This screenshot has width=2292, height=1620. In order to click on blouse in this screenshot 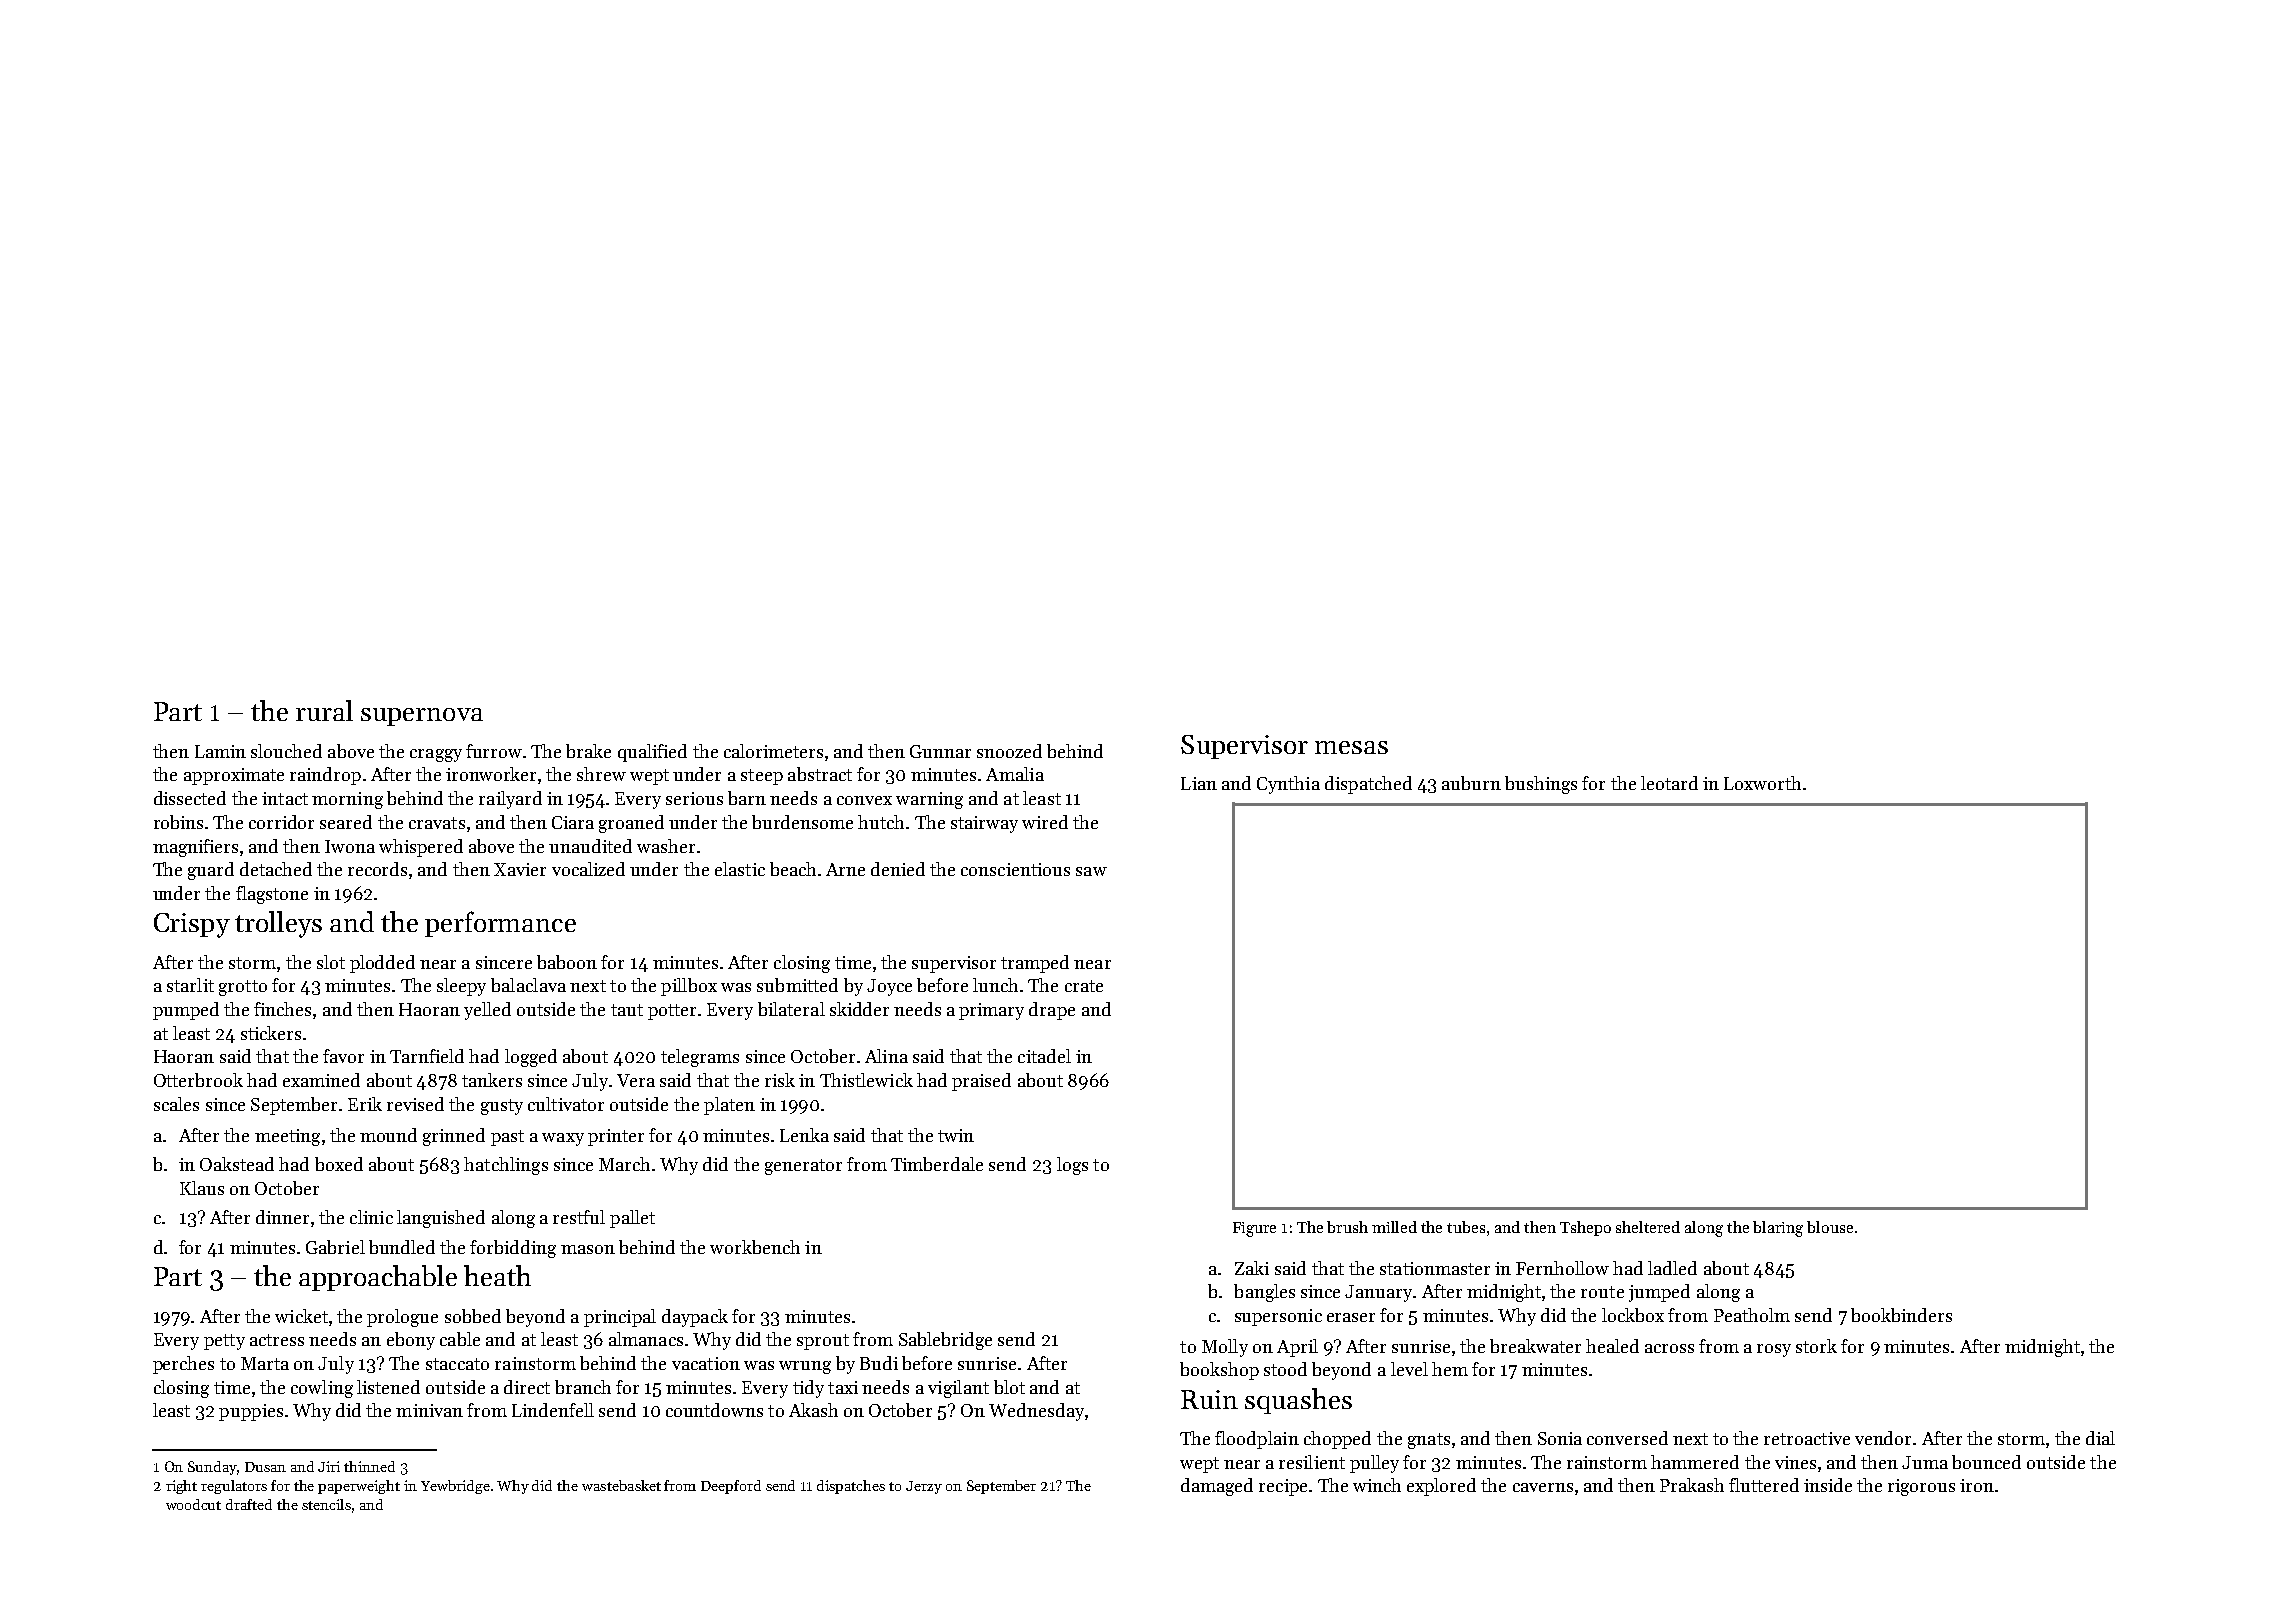, I will do `click(1830, 1227)`.
